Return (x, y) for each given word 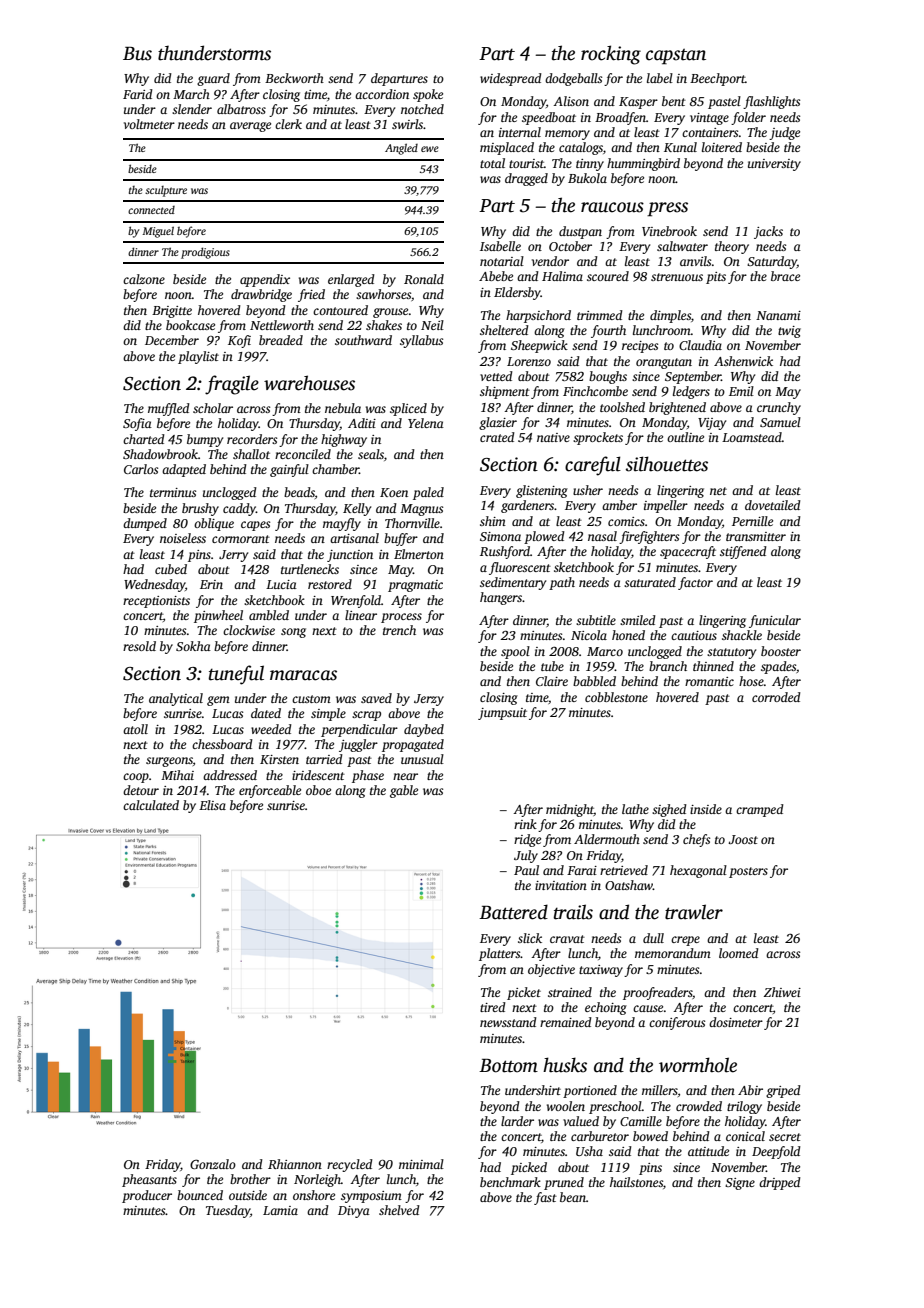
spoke (428, 95)
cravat (567, 939)
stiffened (743, 552)
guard (213, 79)
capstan (676, 57)
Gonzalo (213, 1164)
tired (493, 1007)
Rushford (505, 552)
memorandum (673, 953)
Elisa (212, 805)
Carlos (141, 469)
